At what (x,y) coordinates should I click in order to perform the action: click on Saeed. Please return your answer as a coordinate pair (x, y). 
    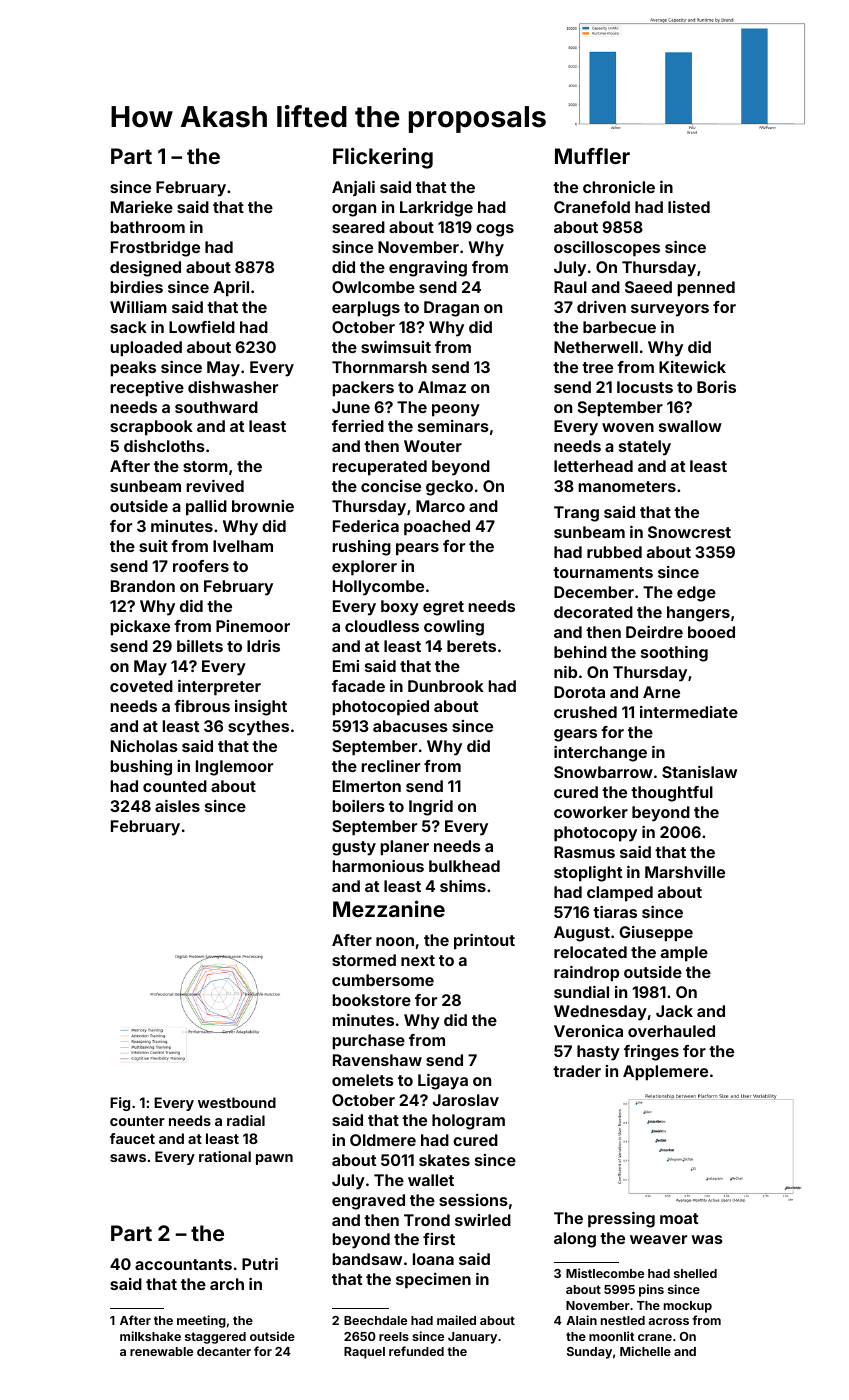
    Looking at the image, I should click on (648, 287).
